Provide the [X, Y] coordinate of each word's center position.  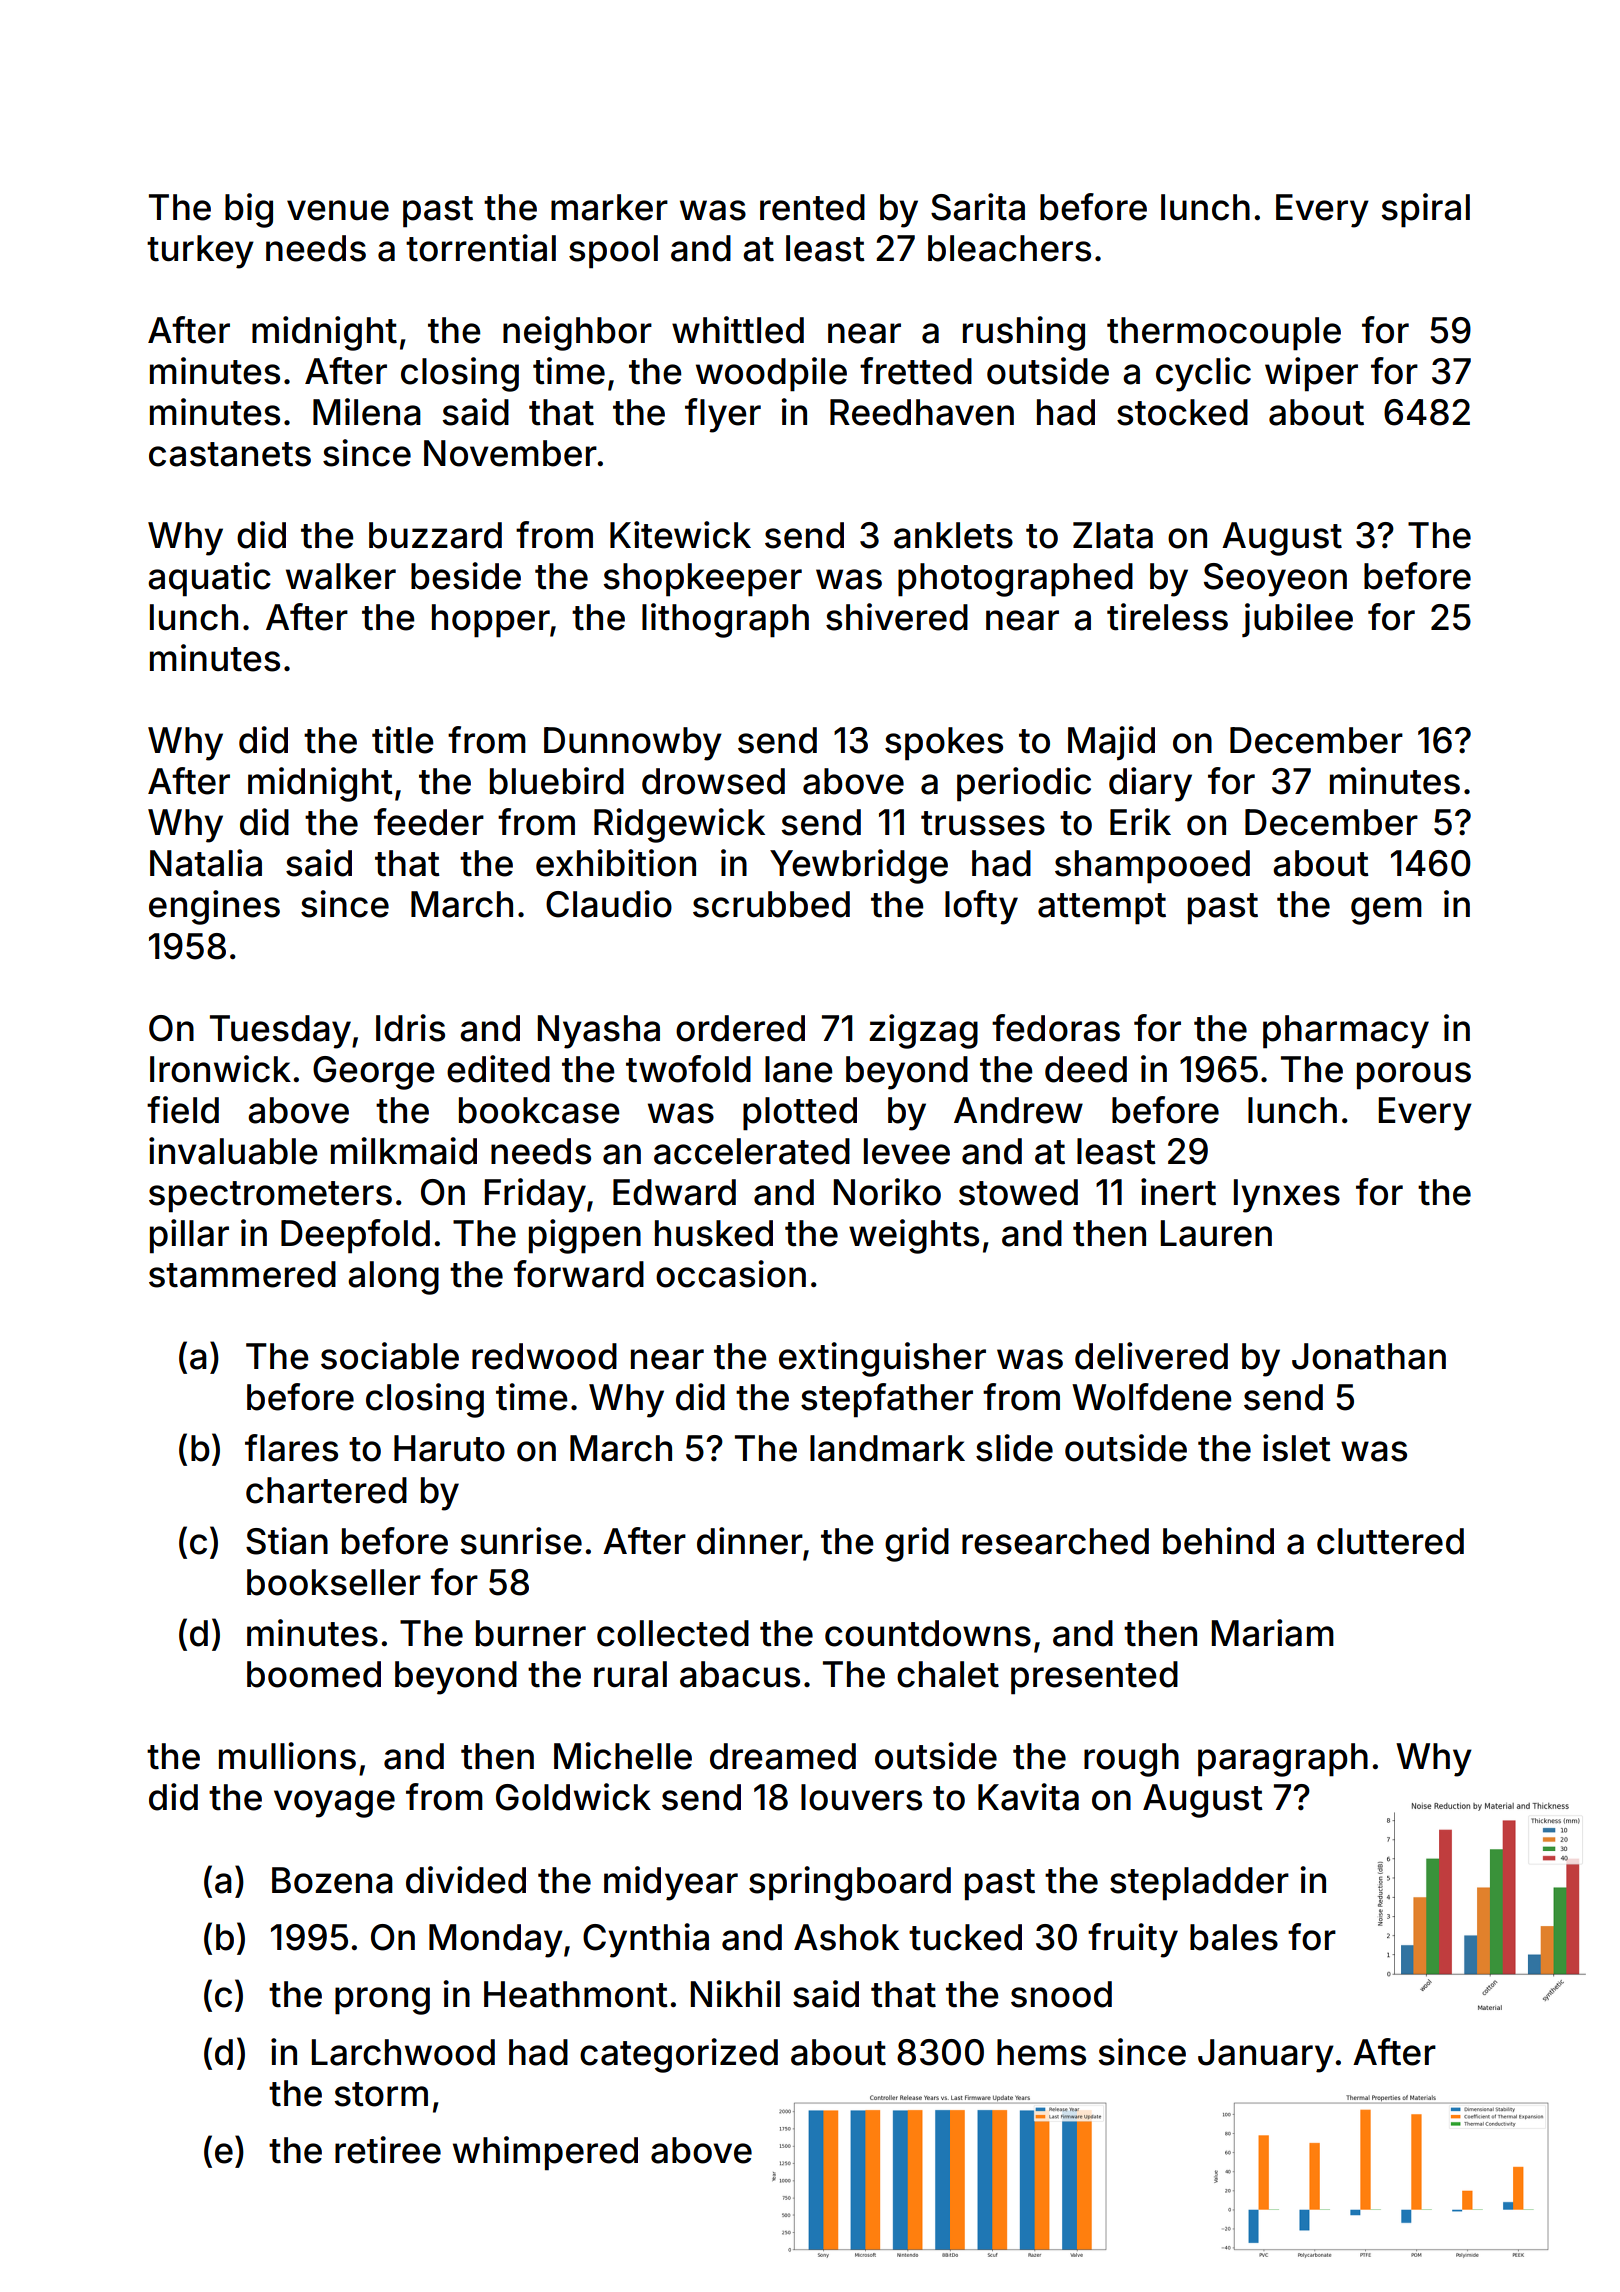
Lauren [1216, 1233]
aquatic [209, 579]
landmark [887, 1448]
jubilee [1297, 620]
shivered [897, 617]
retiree [388, 2150]
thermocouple [1224, 334]
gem [1386, 911]
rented [812, 207]
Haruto [449, 1448]
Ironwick [220, 1069]
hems [1041, 2052]
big [249, 210]
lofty [981, 907]
